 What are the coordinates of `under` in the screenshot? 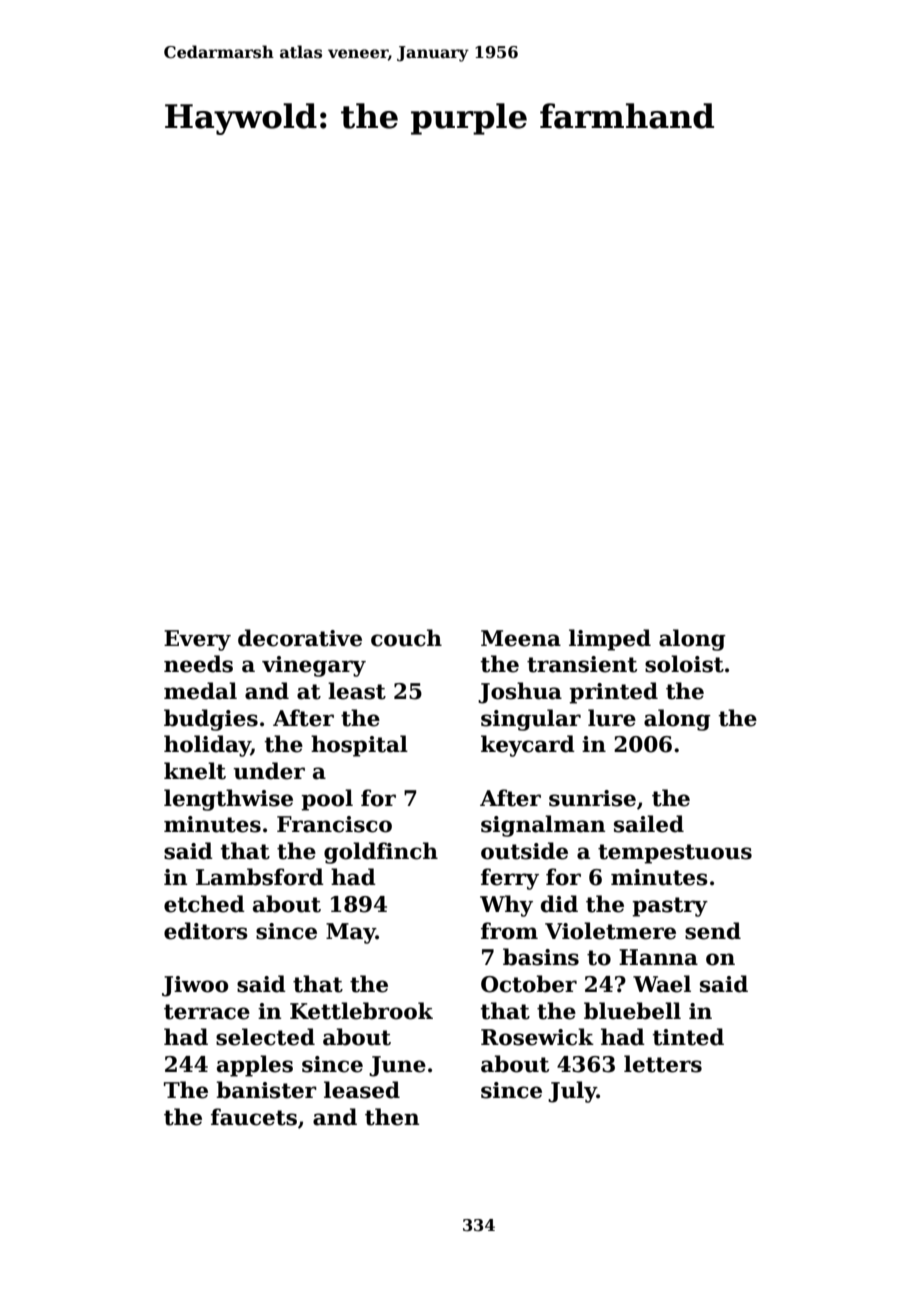 It's located at (269, 771).
